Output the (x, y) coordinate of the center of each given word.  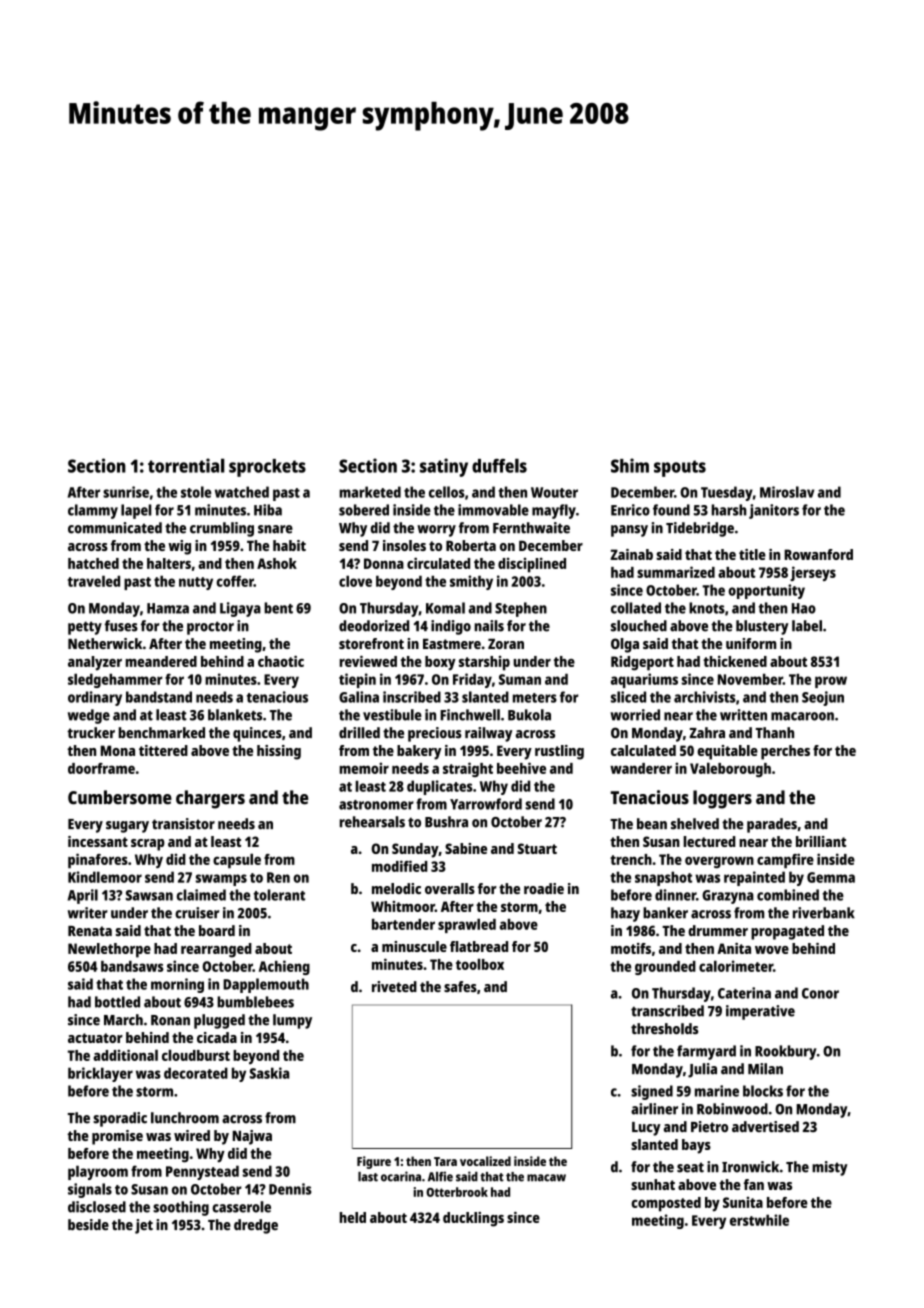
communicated (115, 528)
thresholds (665, 1029)
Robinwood (732, 1109)
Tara (445, 1161)
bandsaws (132, 966)
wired (192, 1135)
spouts (680, 468)
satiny (444, 467)
